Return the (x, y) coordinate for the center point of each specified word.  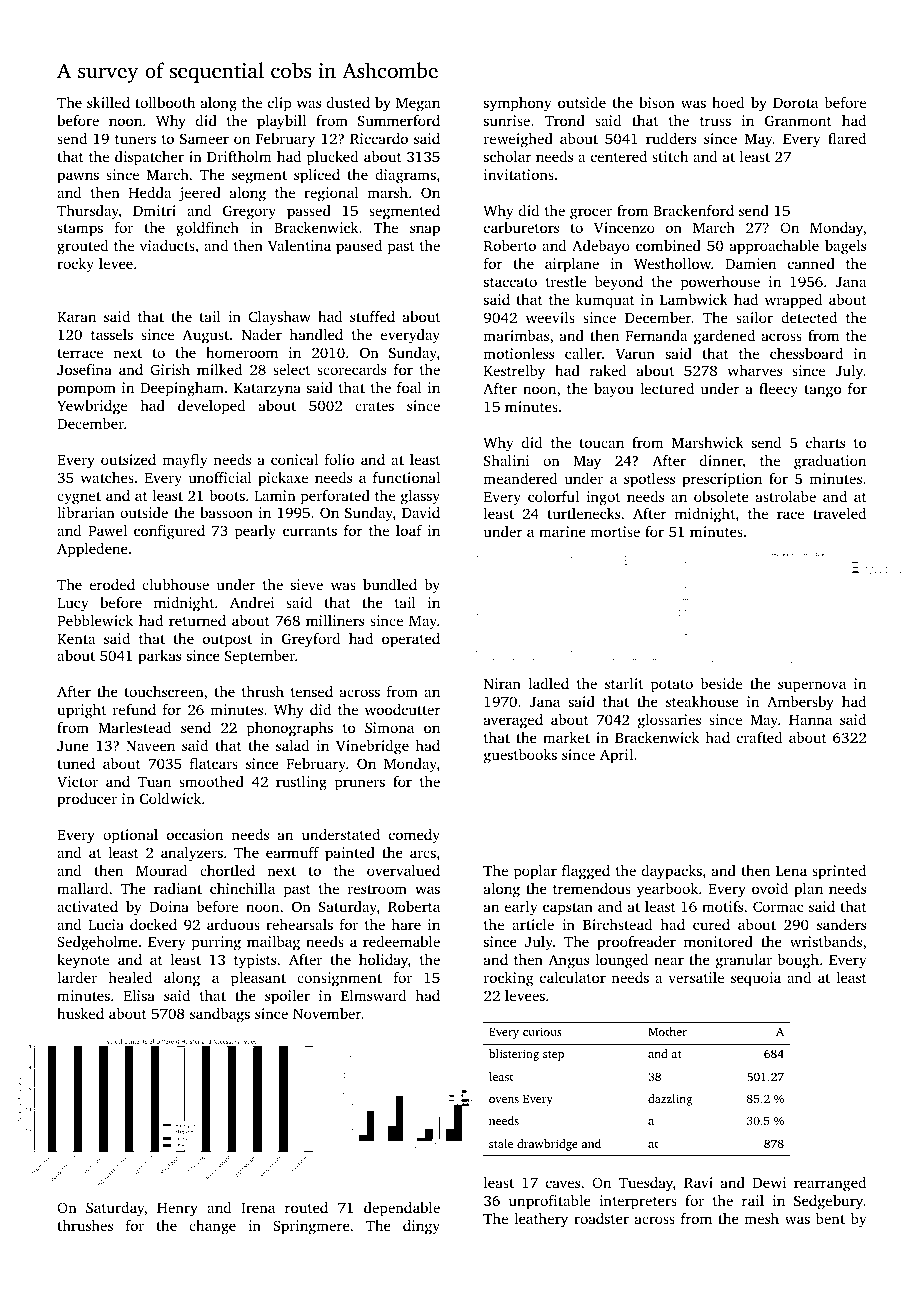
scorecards (351, 369)
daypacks (672, 872)
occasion (195, 834)
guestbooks (520, 756)
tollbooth (165, 102)
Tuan (154, 782)
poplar (535, 872)
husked (80, 1013)
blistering (514, 1055)
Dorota (795, 103)
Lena (791, 871)
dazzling (670, 1100)
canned (811, 263)
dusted (348, 102)
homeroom (242, 352)
